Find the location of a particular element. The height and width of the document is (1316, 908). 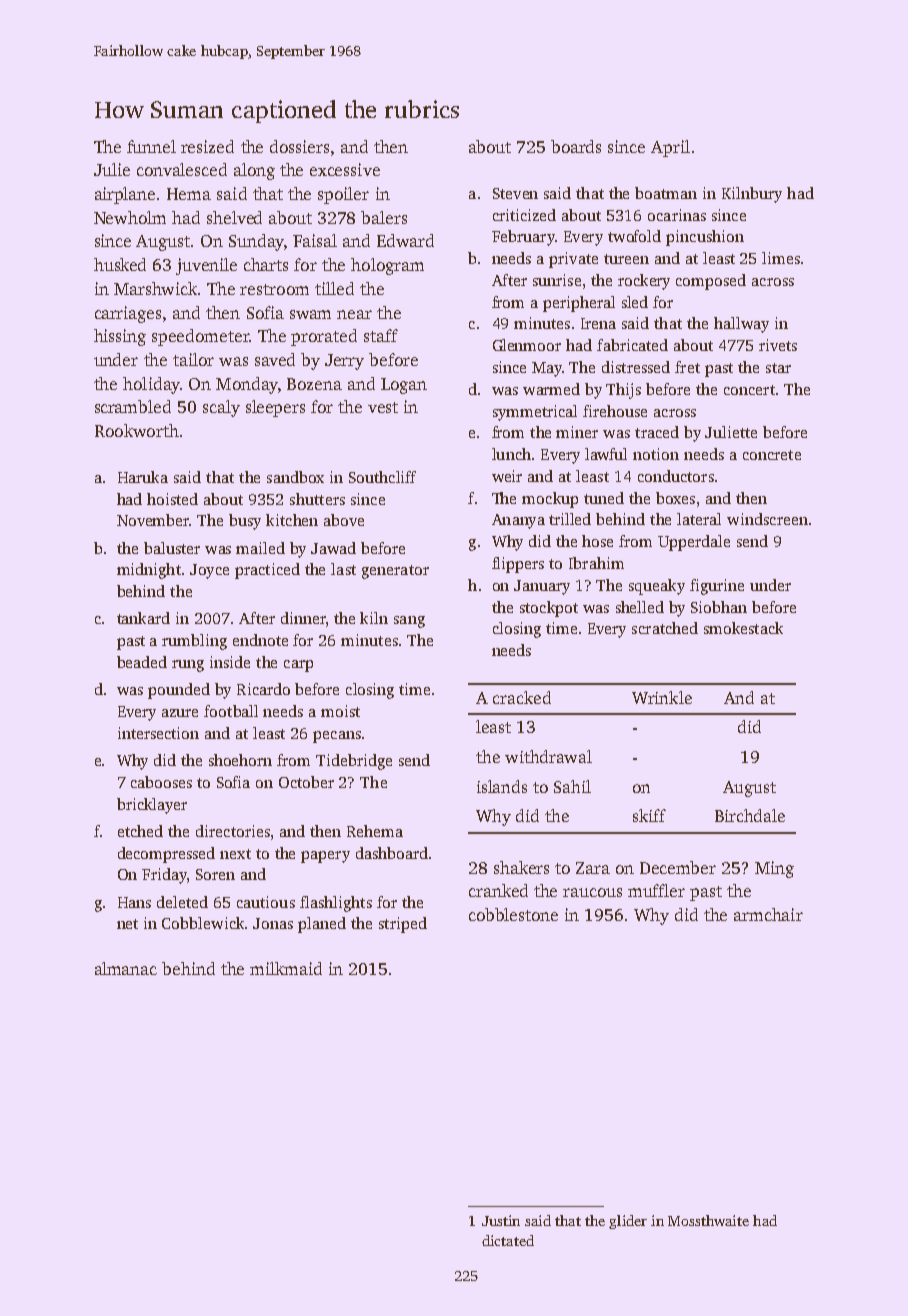

Wrinkle is located at coordinates (662, 697).
